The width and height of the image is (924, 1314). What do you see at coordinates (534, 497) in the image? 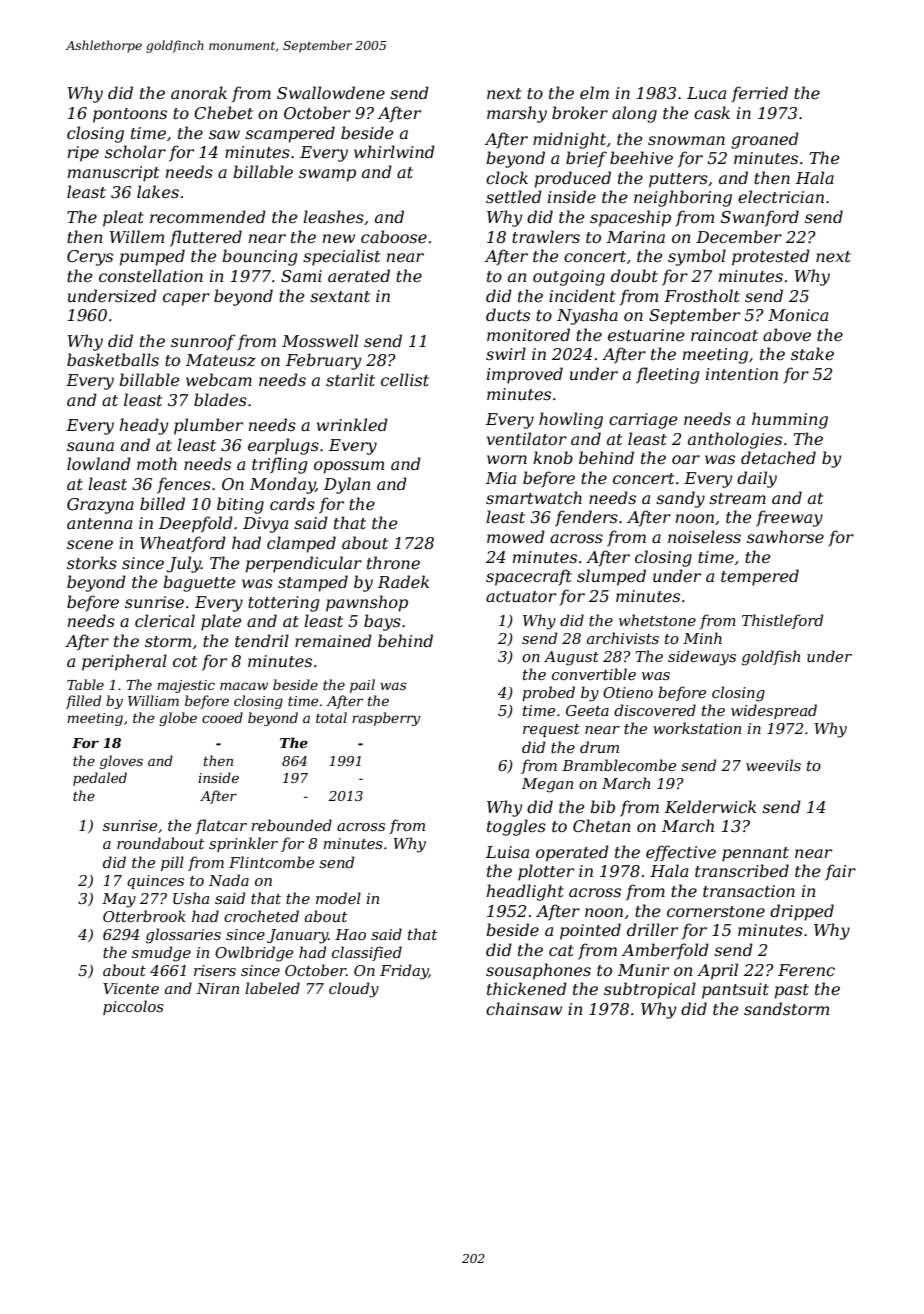
I see `smartwatch` at bounding box center [534, 497].
